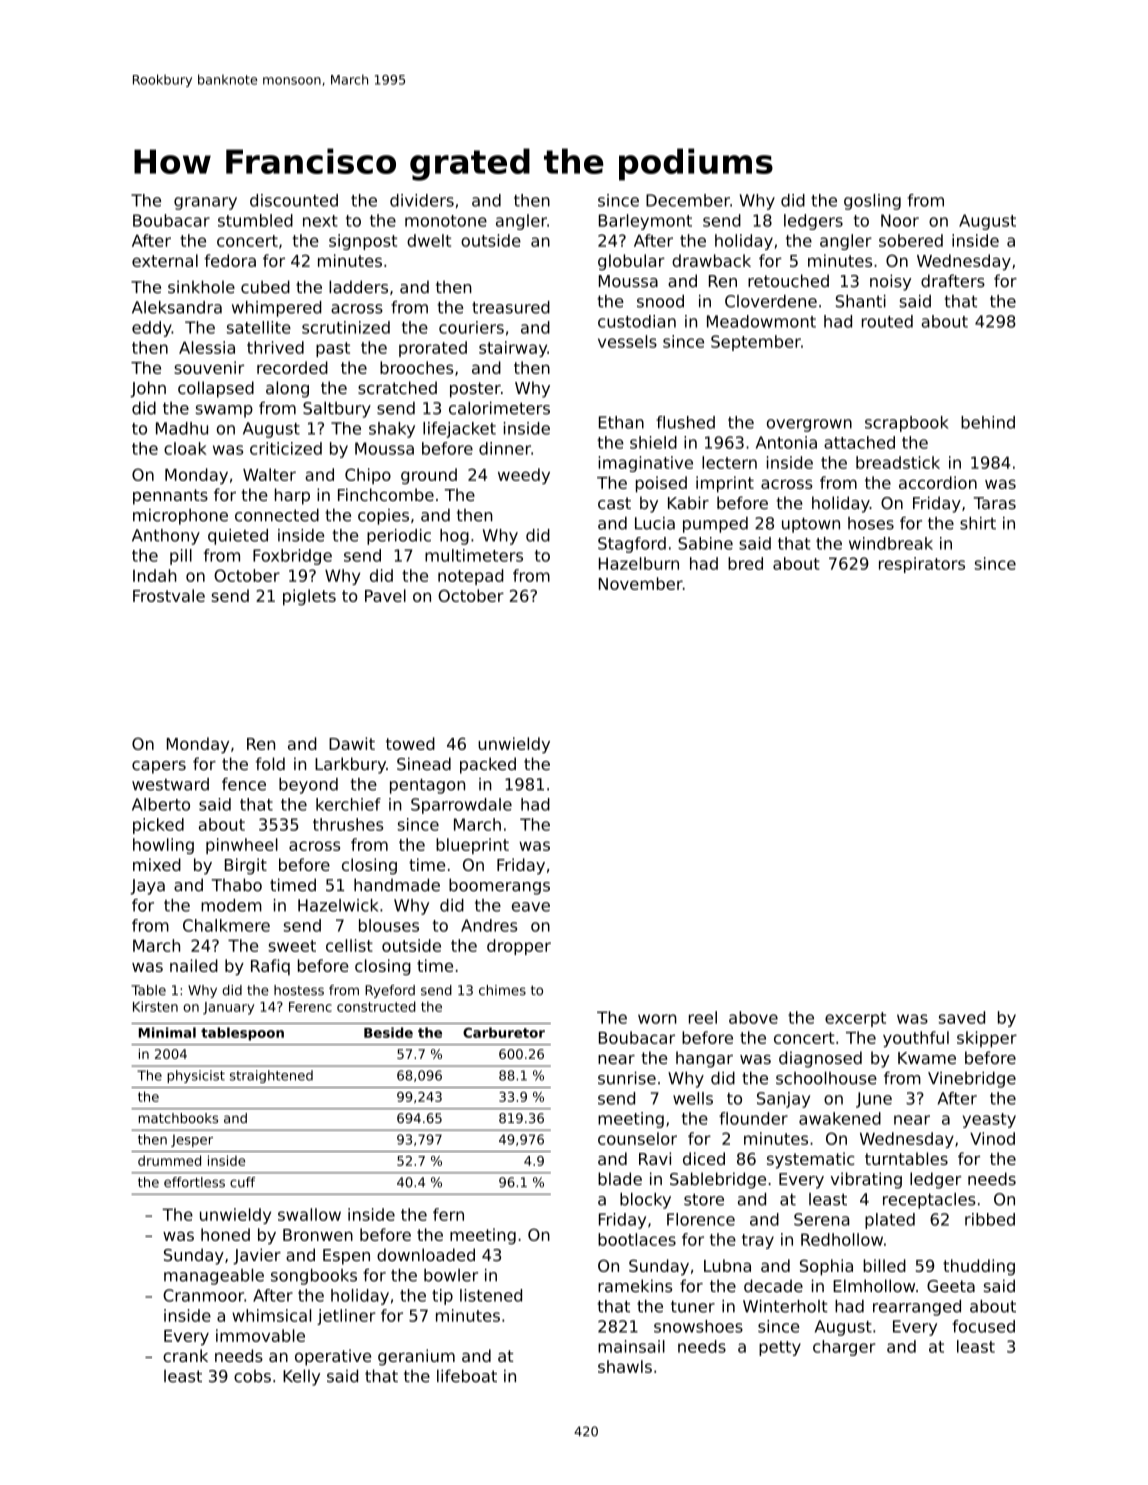  I want to click on bred, so click(745, 563).
